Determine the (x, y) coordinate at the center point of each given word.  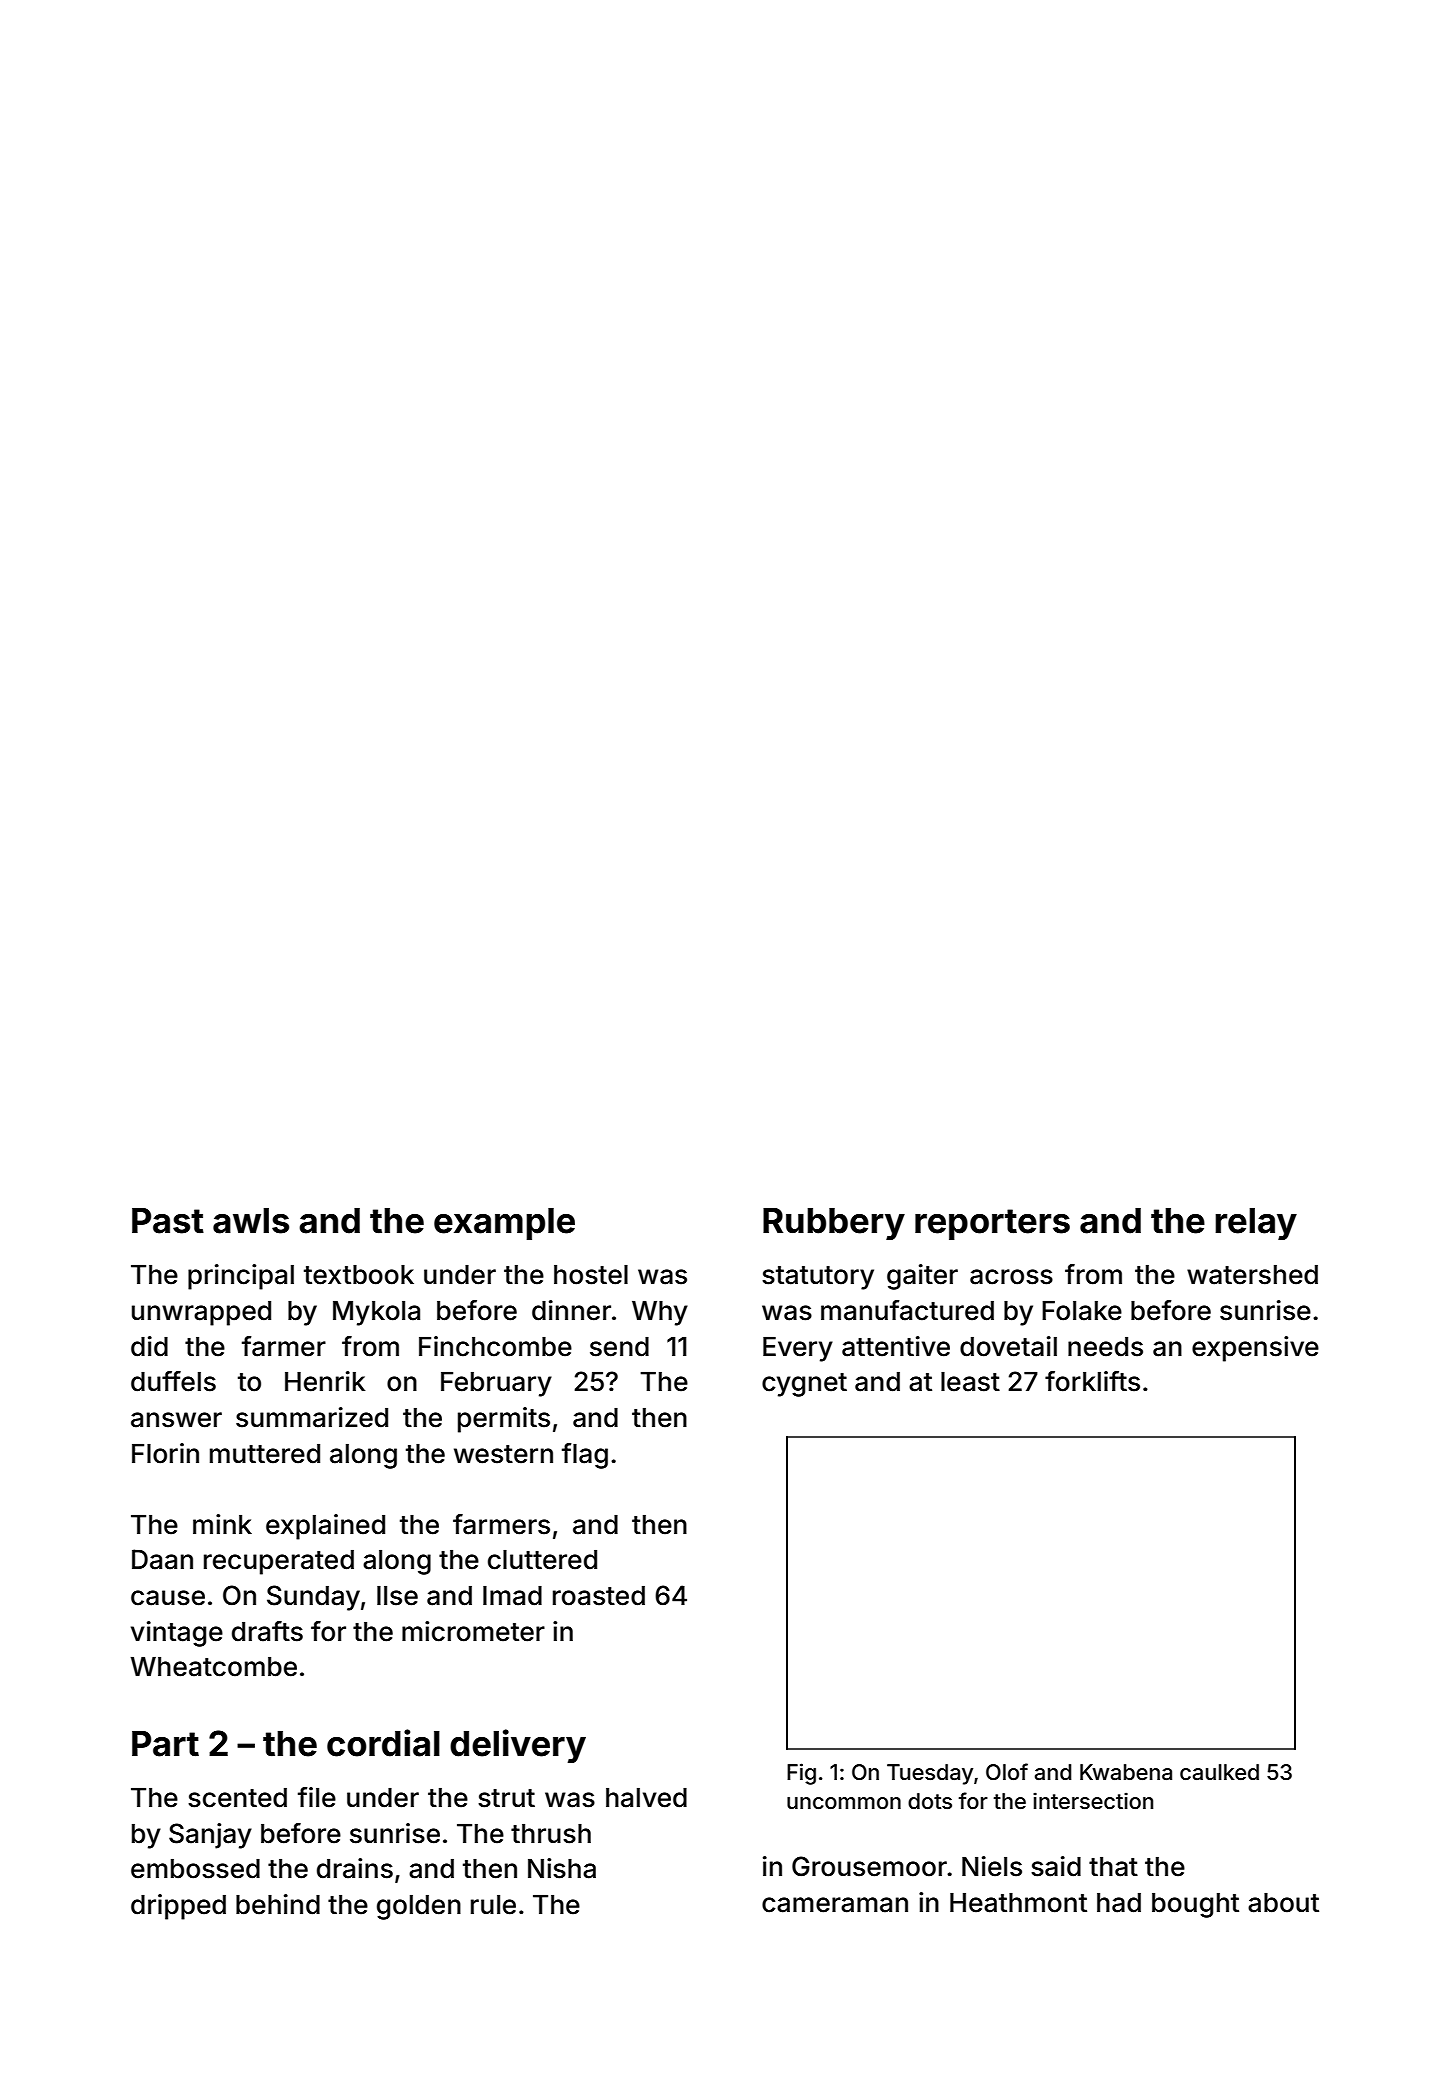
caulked (1219, 1772)
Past (168, 1221)
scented (237, 1798)
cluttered (542, 1560)
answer (176, 1420)
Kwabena (1126, 1772)
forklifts (1092, 1381)
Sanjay (210, 1836)
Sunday (313, 1598)
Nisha (562, 1868)
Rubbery (834, 1224)
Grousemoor (869, 1866)
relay (1256, 1224)
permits (504, 1420)
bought (1195, 1905)
